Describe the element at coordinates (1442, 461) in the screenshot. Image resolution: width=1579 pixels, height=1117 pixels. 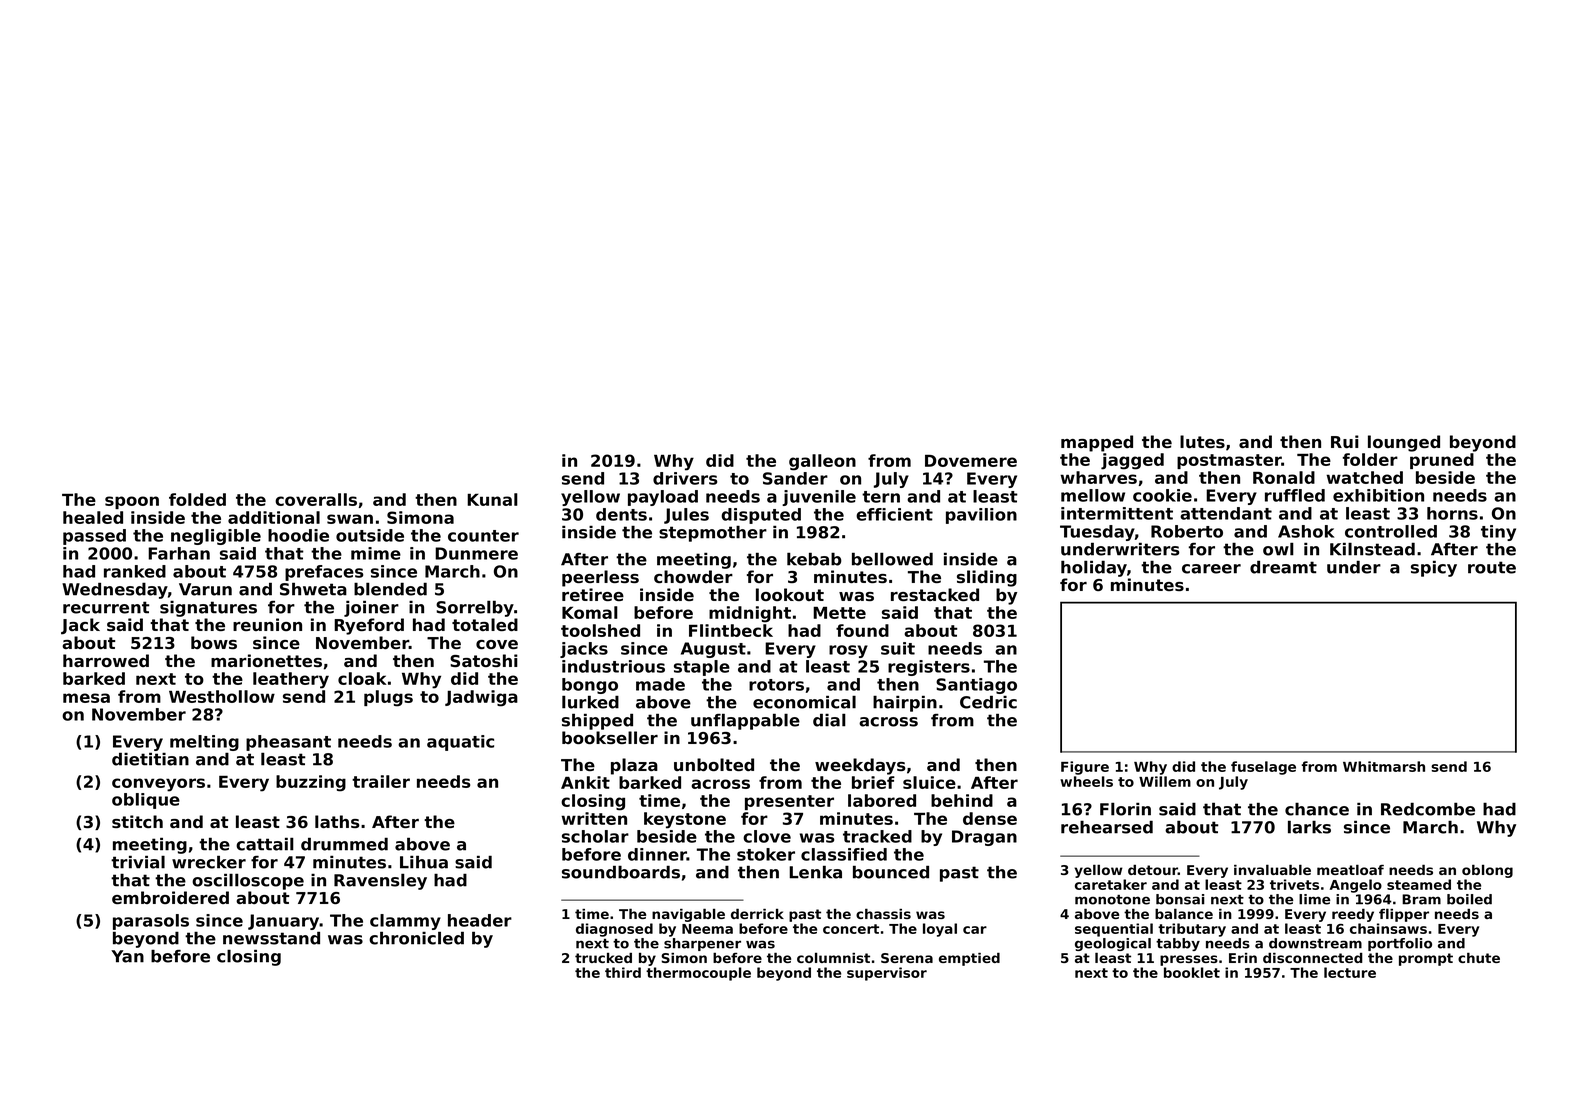
I see `pruned` at that location.
